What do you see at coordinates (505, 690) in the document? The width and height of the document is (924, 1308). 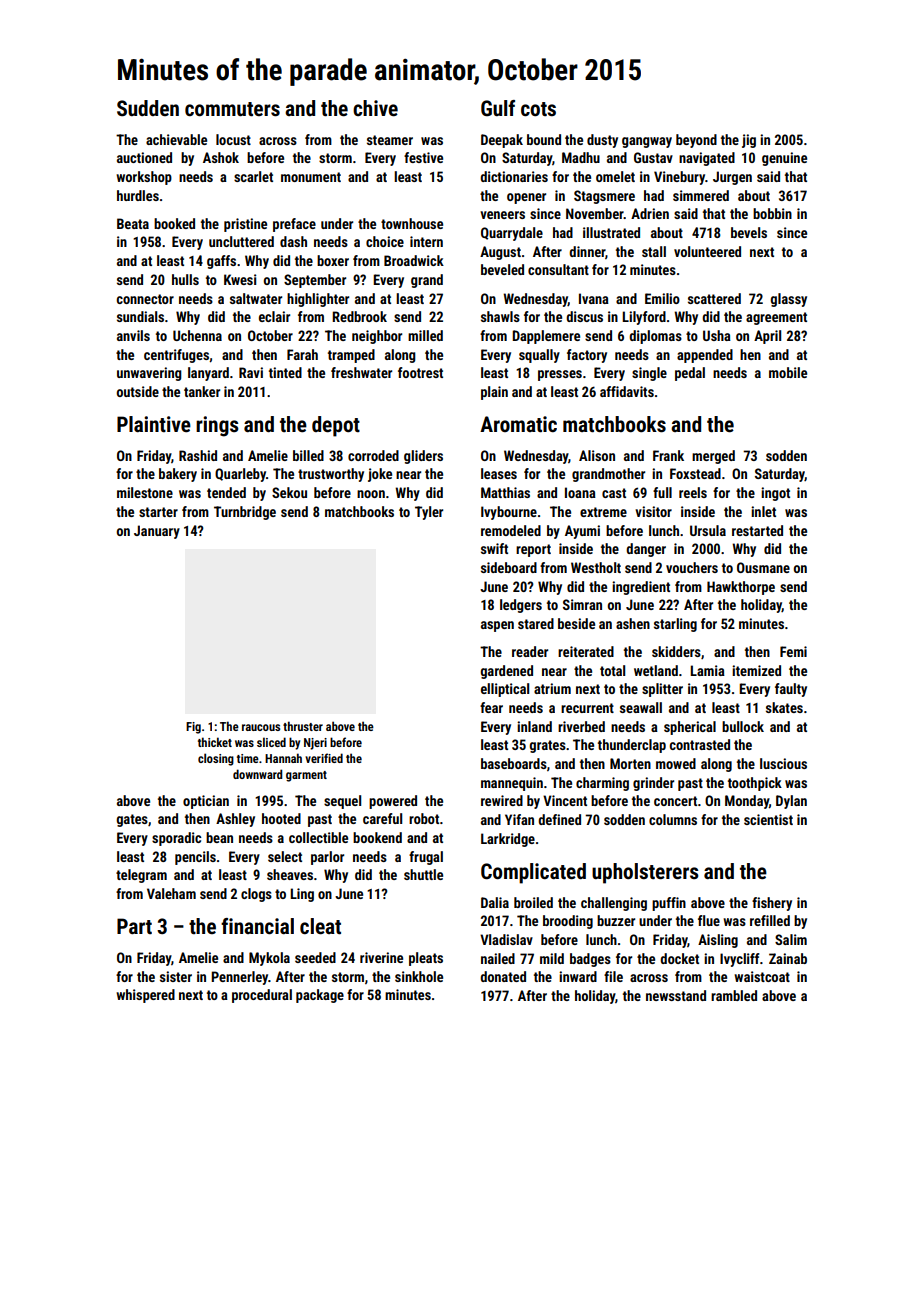 I see `elliptical` at bounding box center [505, 690].
